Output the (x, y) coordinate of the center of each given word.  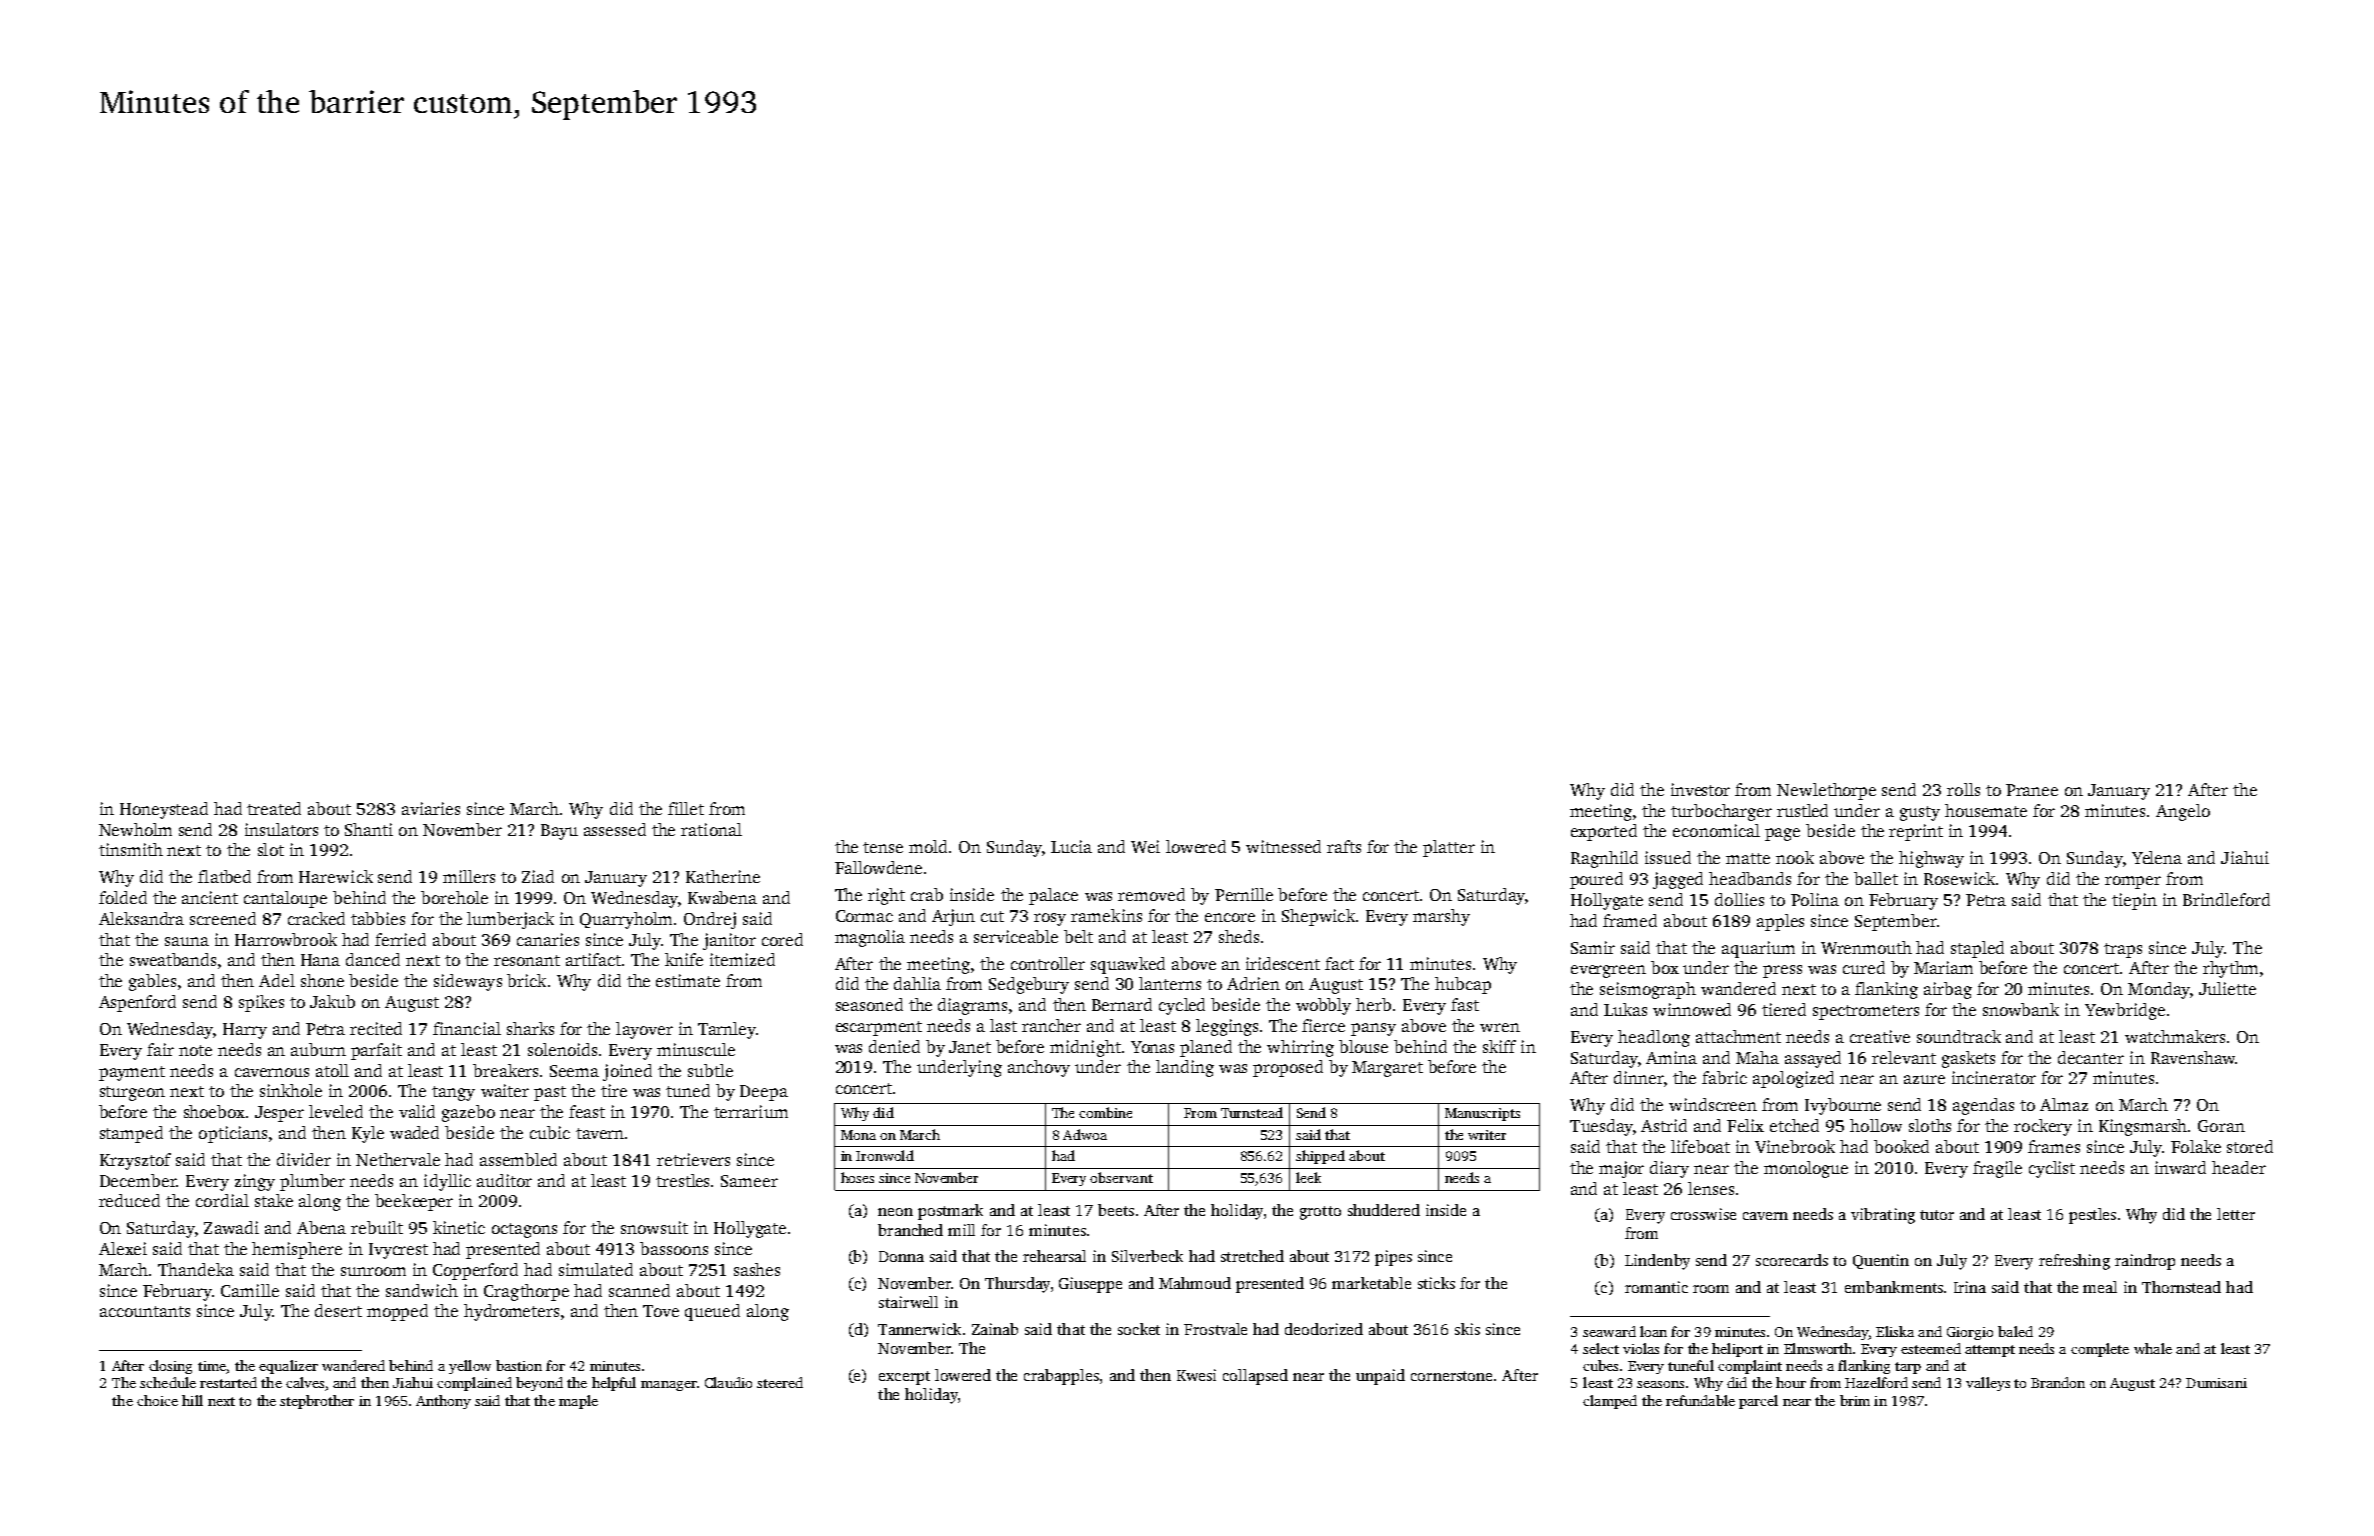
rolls (1963, 789)
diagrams (972, 1006)
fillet (686, 808)
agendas (1983, 1106)
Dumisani (2216, 1383)
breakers (505, 1070)
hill (192, 1400)
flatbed (224, 876)
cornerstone (1451, 1376)
